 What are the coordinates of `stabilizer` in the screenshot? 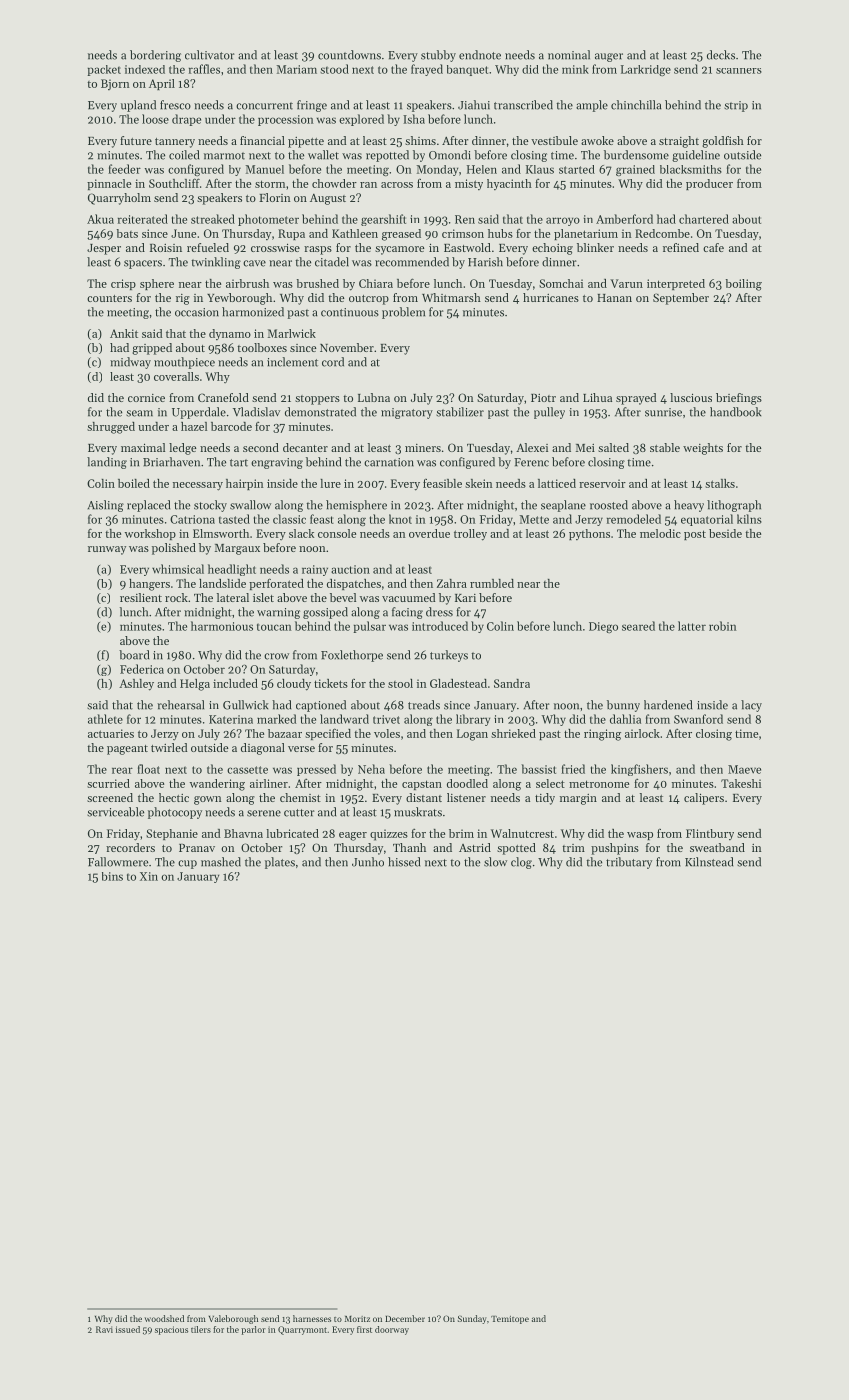 It's located at (460, 412).
